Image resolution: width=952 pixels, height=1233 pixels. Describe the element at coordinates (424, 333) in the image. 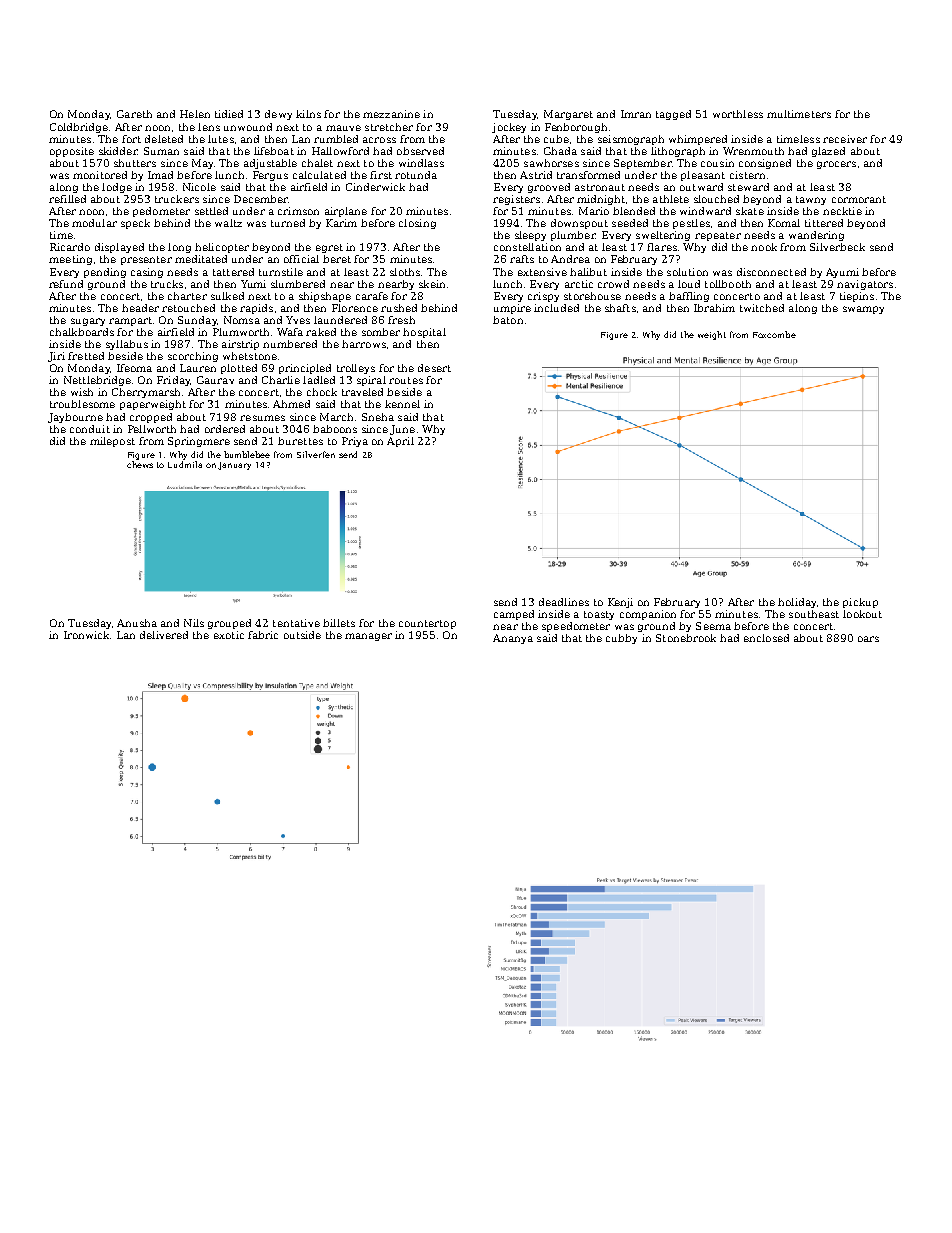

I see `hospital` at that location.
